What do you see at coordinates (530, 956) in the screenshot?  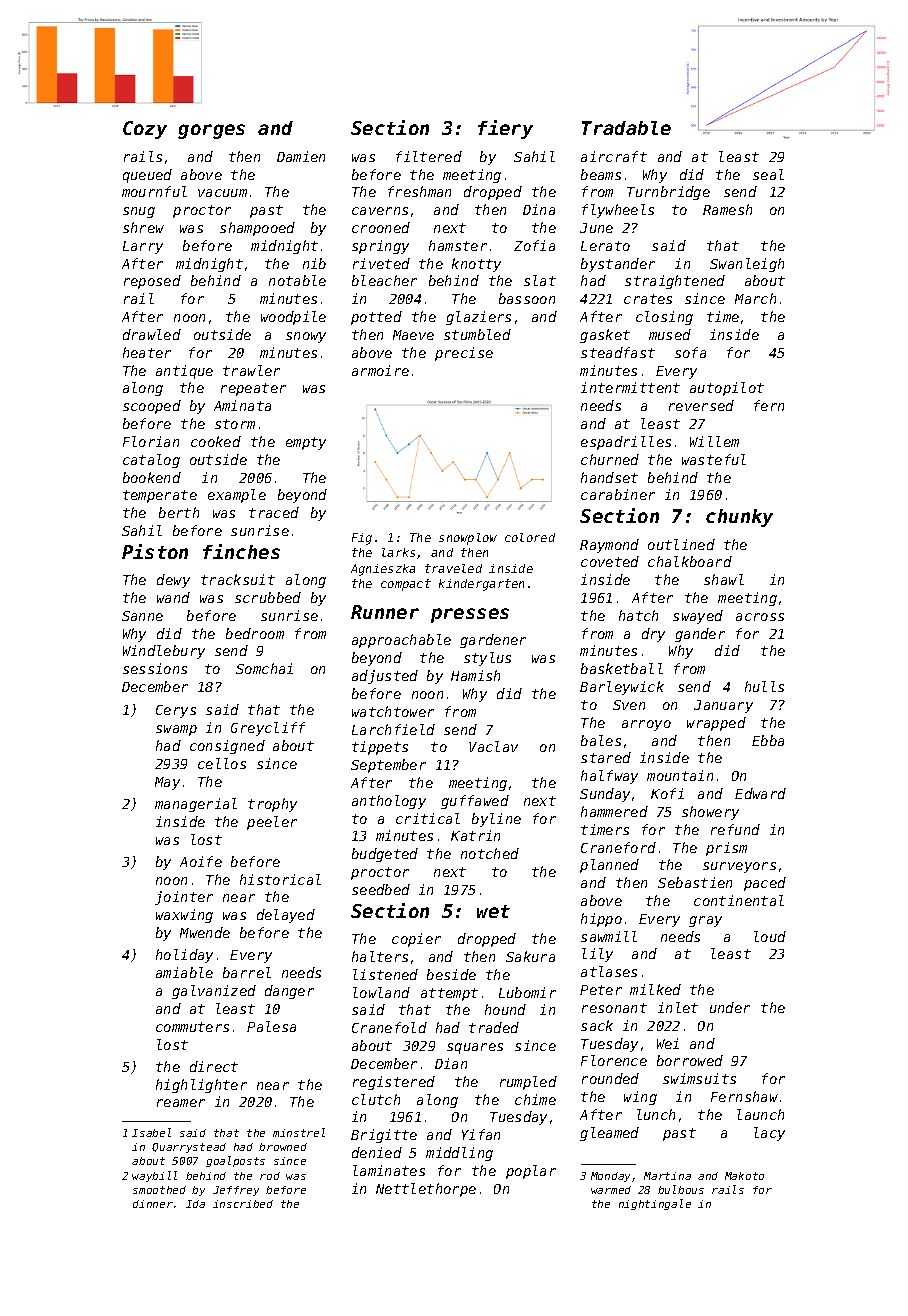 I see `Sakura` at bounding box center [530, 956].
